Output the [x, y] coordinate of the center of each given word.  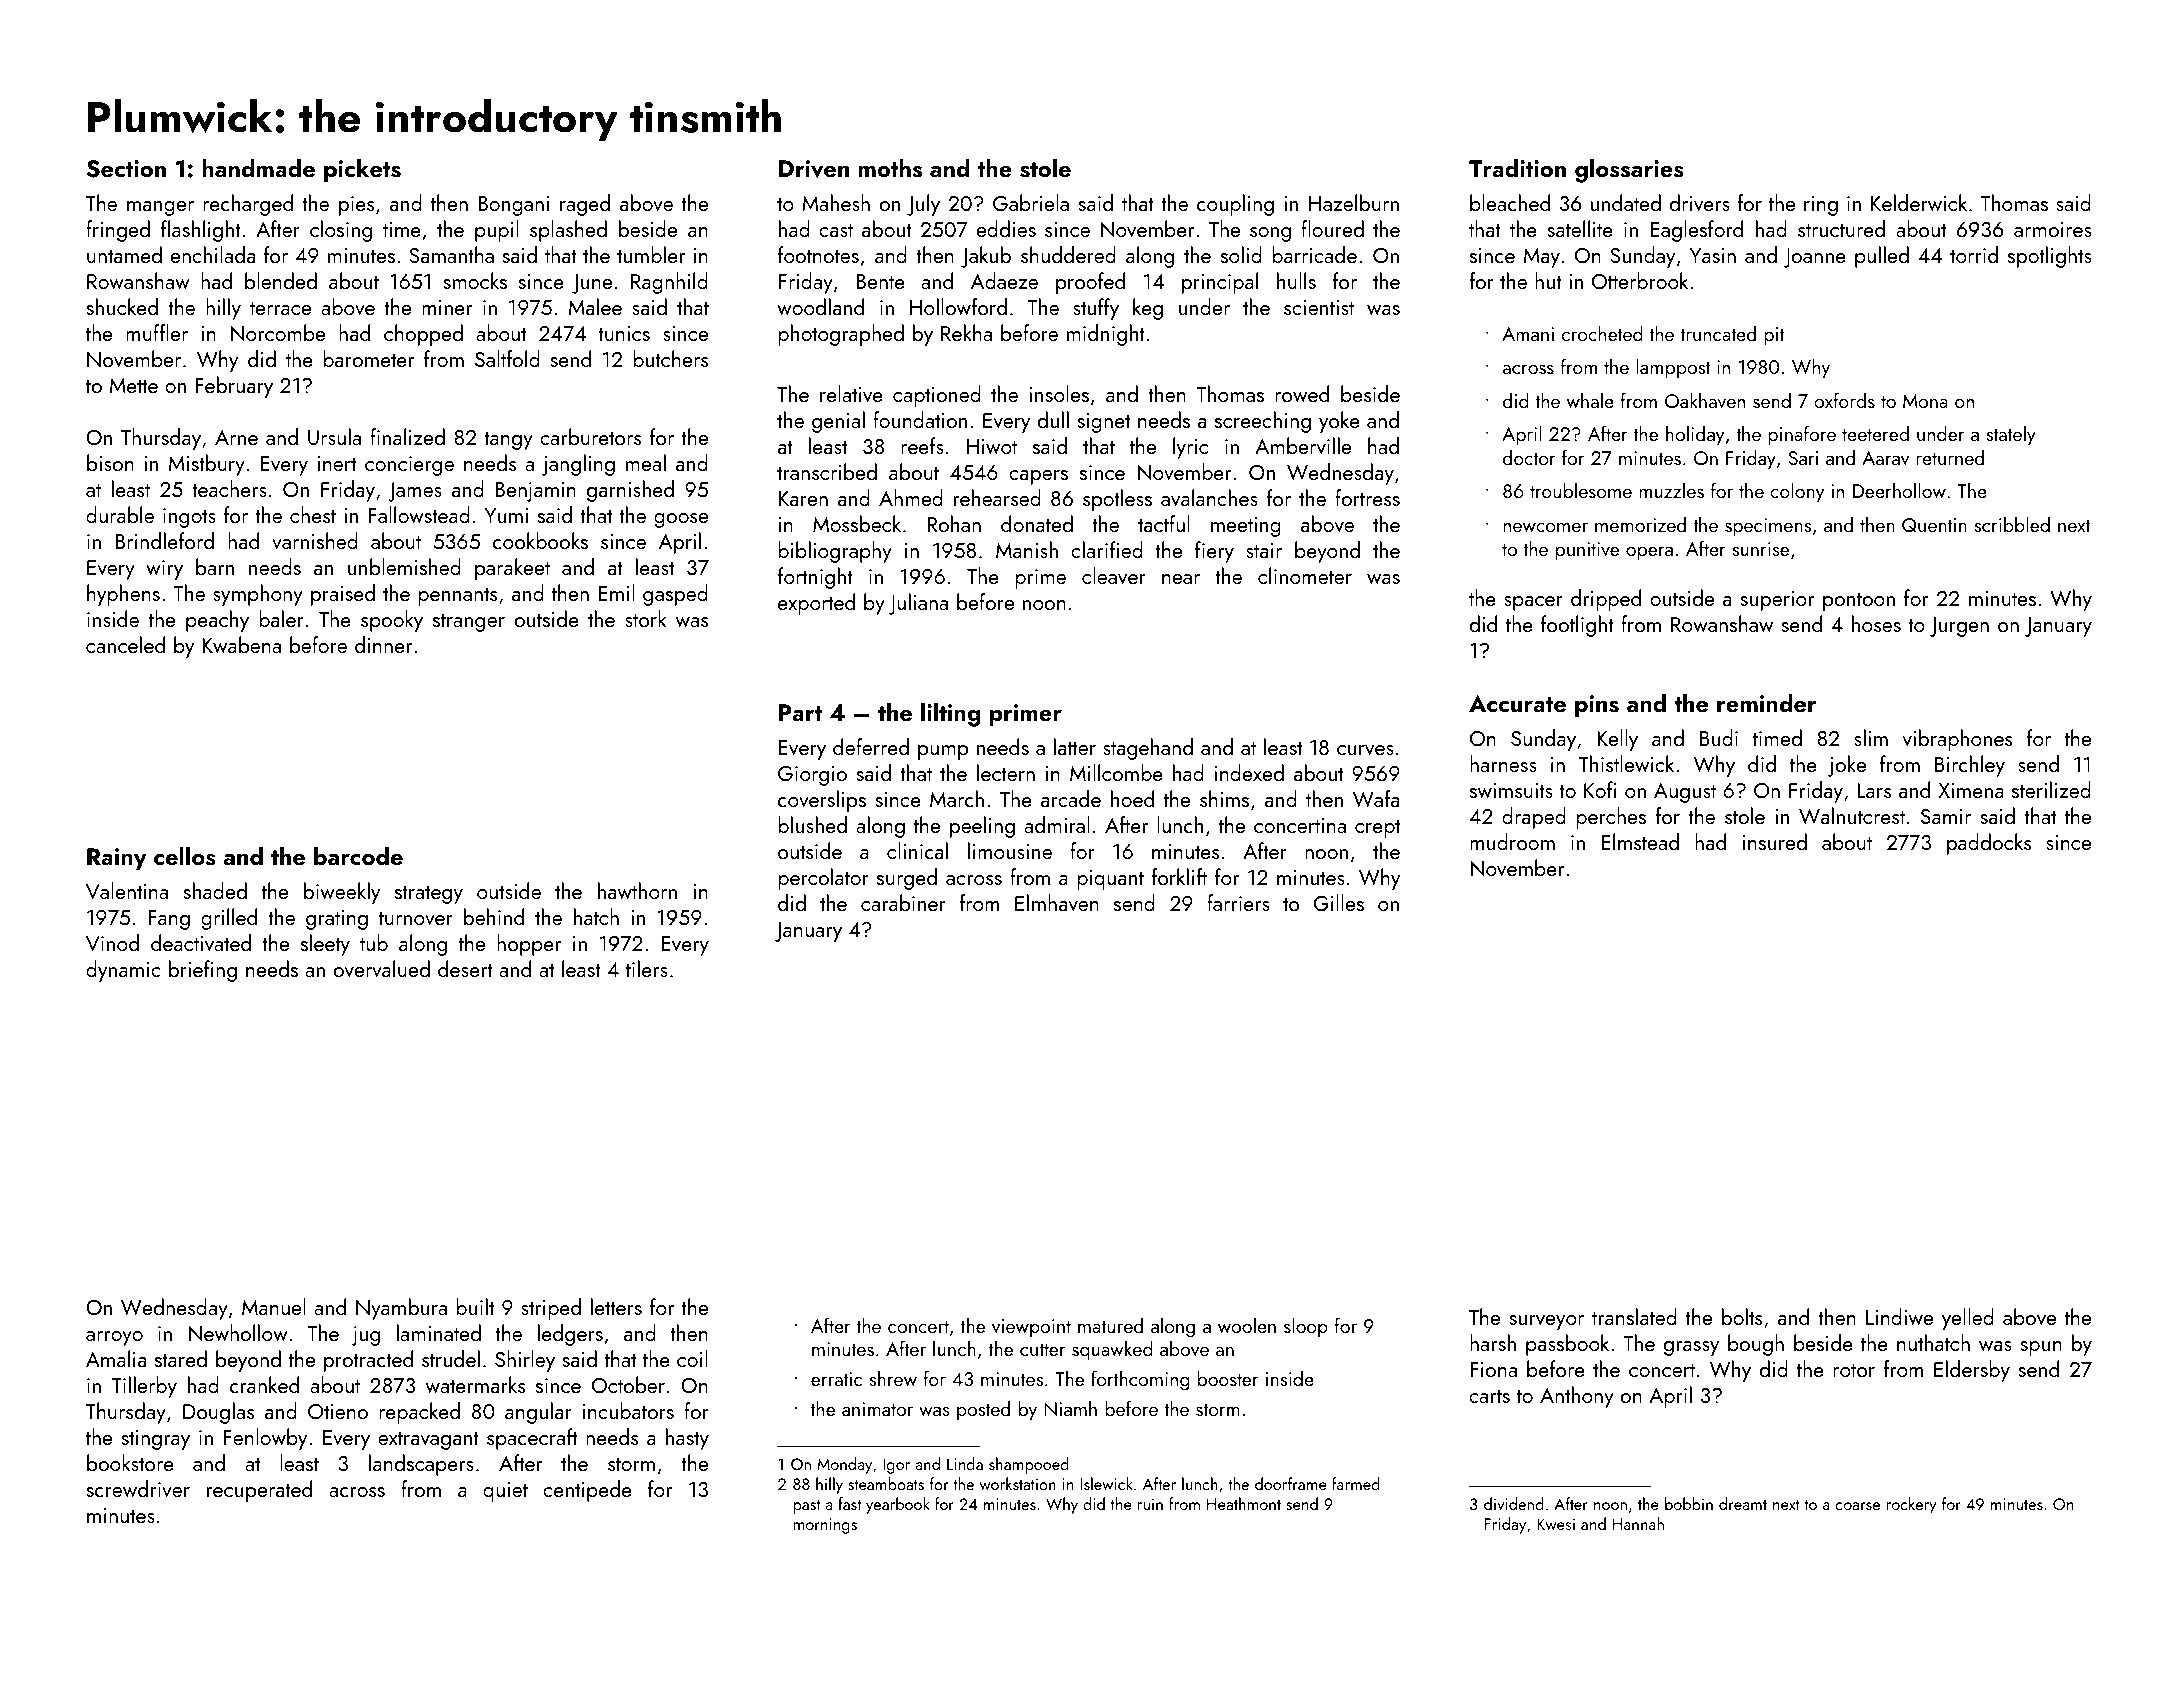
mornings [825, 1526]
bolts [1742, 1316]
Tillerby [144, 1387]
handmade [258, 167]
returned [1950, 457]
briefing [203, 971]
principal [1220, 283]
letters [616, 1306]
